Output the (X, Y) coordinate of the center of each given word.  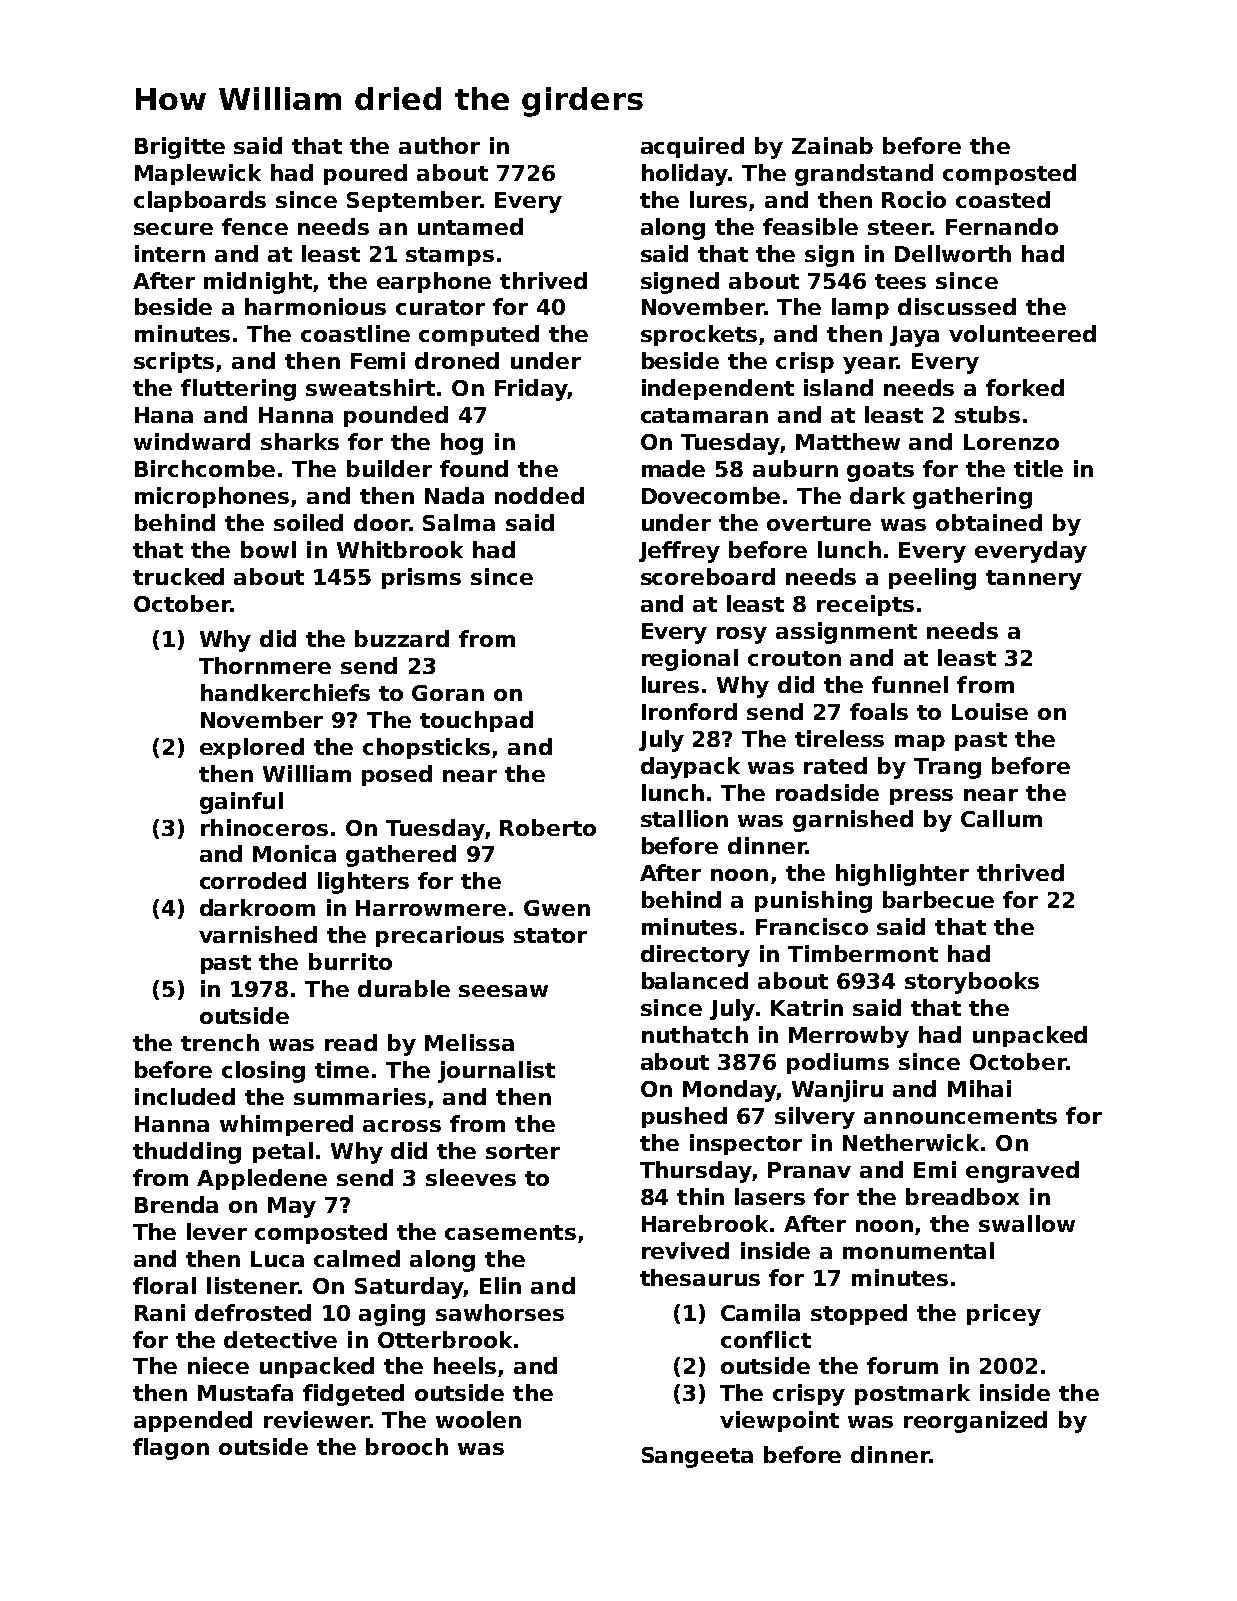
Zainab (832, 145)
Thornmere (265, 665)
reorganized (975, 1422)
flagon (171, 1449)
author (439, 145)
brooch (407, 1446)
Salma (459, 522)
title (1038, 468)
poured (365, 174)
